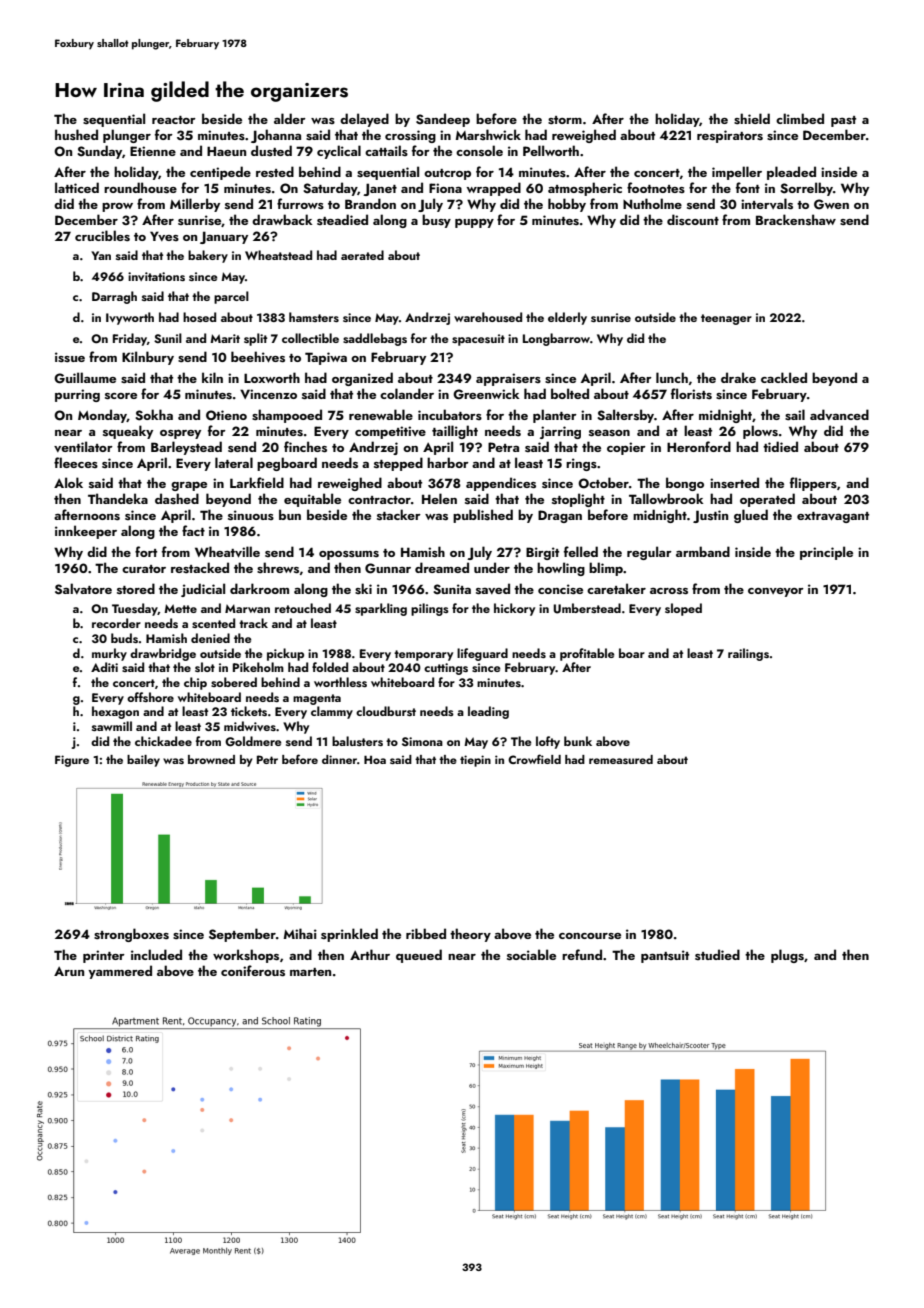 The image size is (924, 1308). Describe the element at coordinates (479, 151) in the image. I see `console` at that location.
